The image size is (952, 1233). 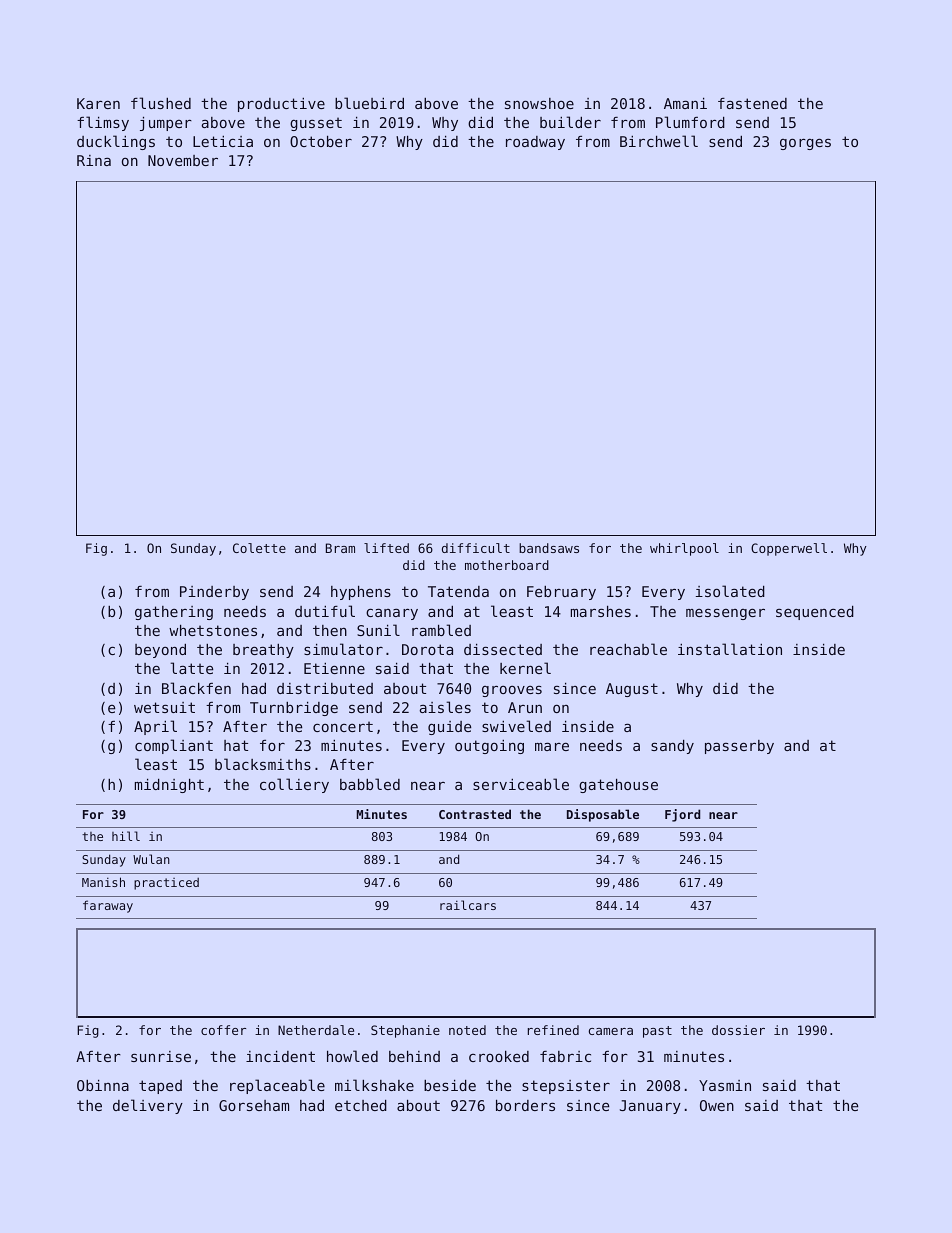 What do you see at coordinates (458, 591) in the document?
I see `Tatenda` at bounding box center [458, 591].
